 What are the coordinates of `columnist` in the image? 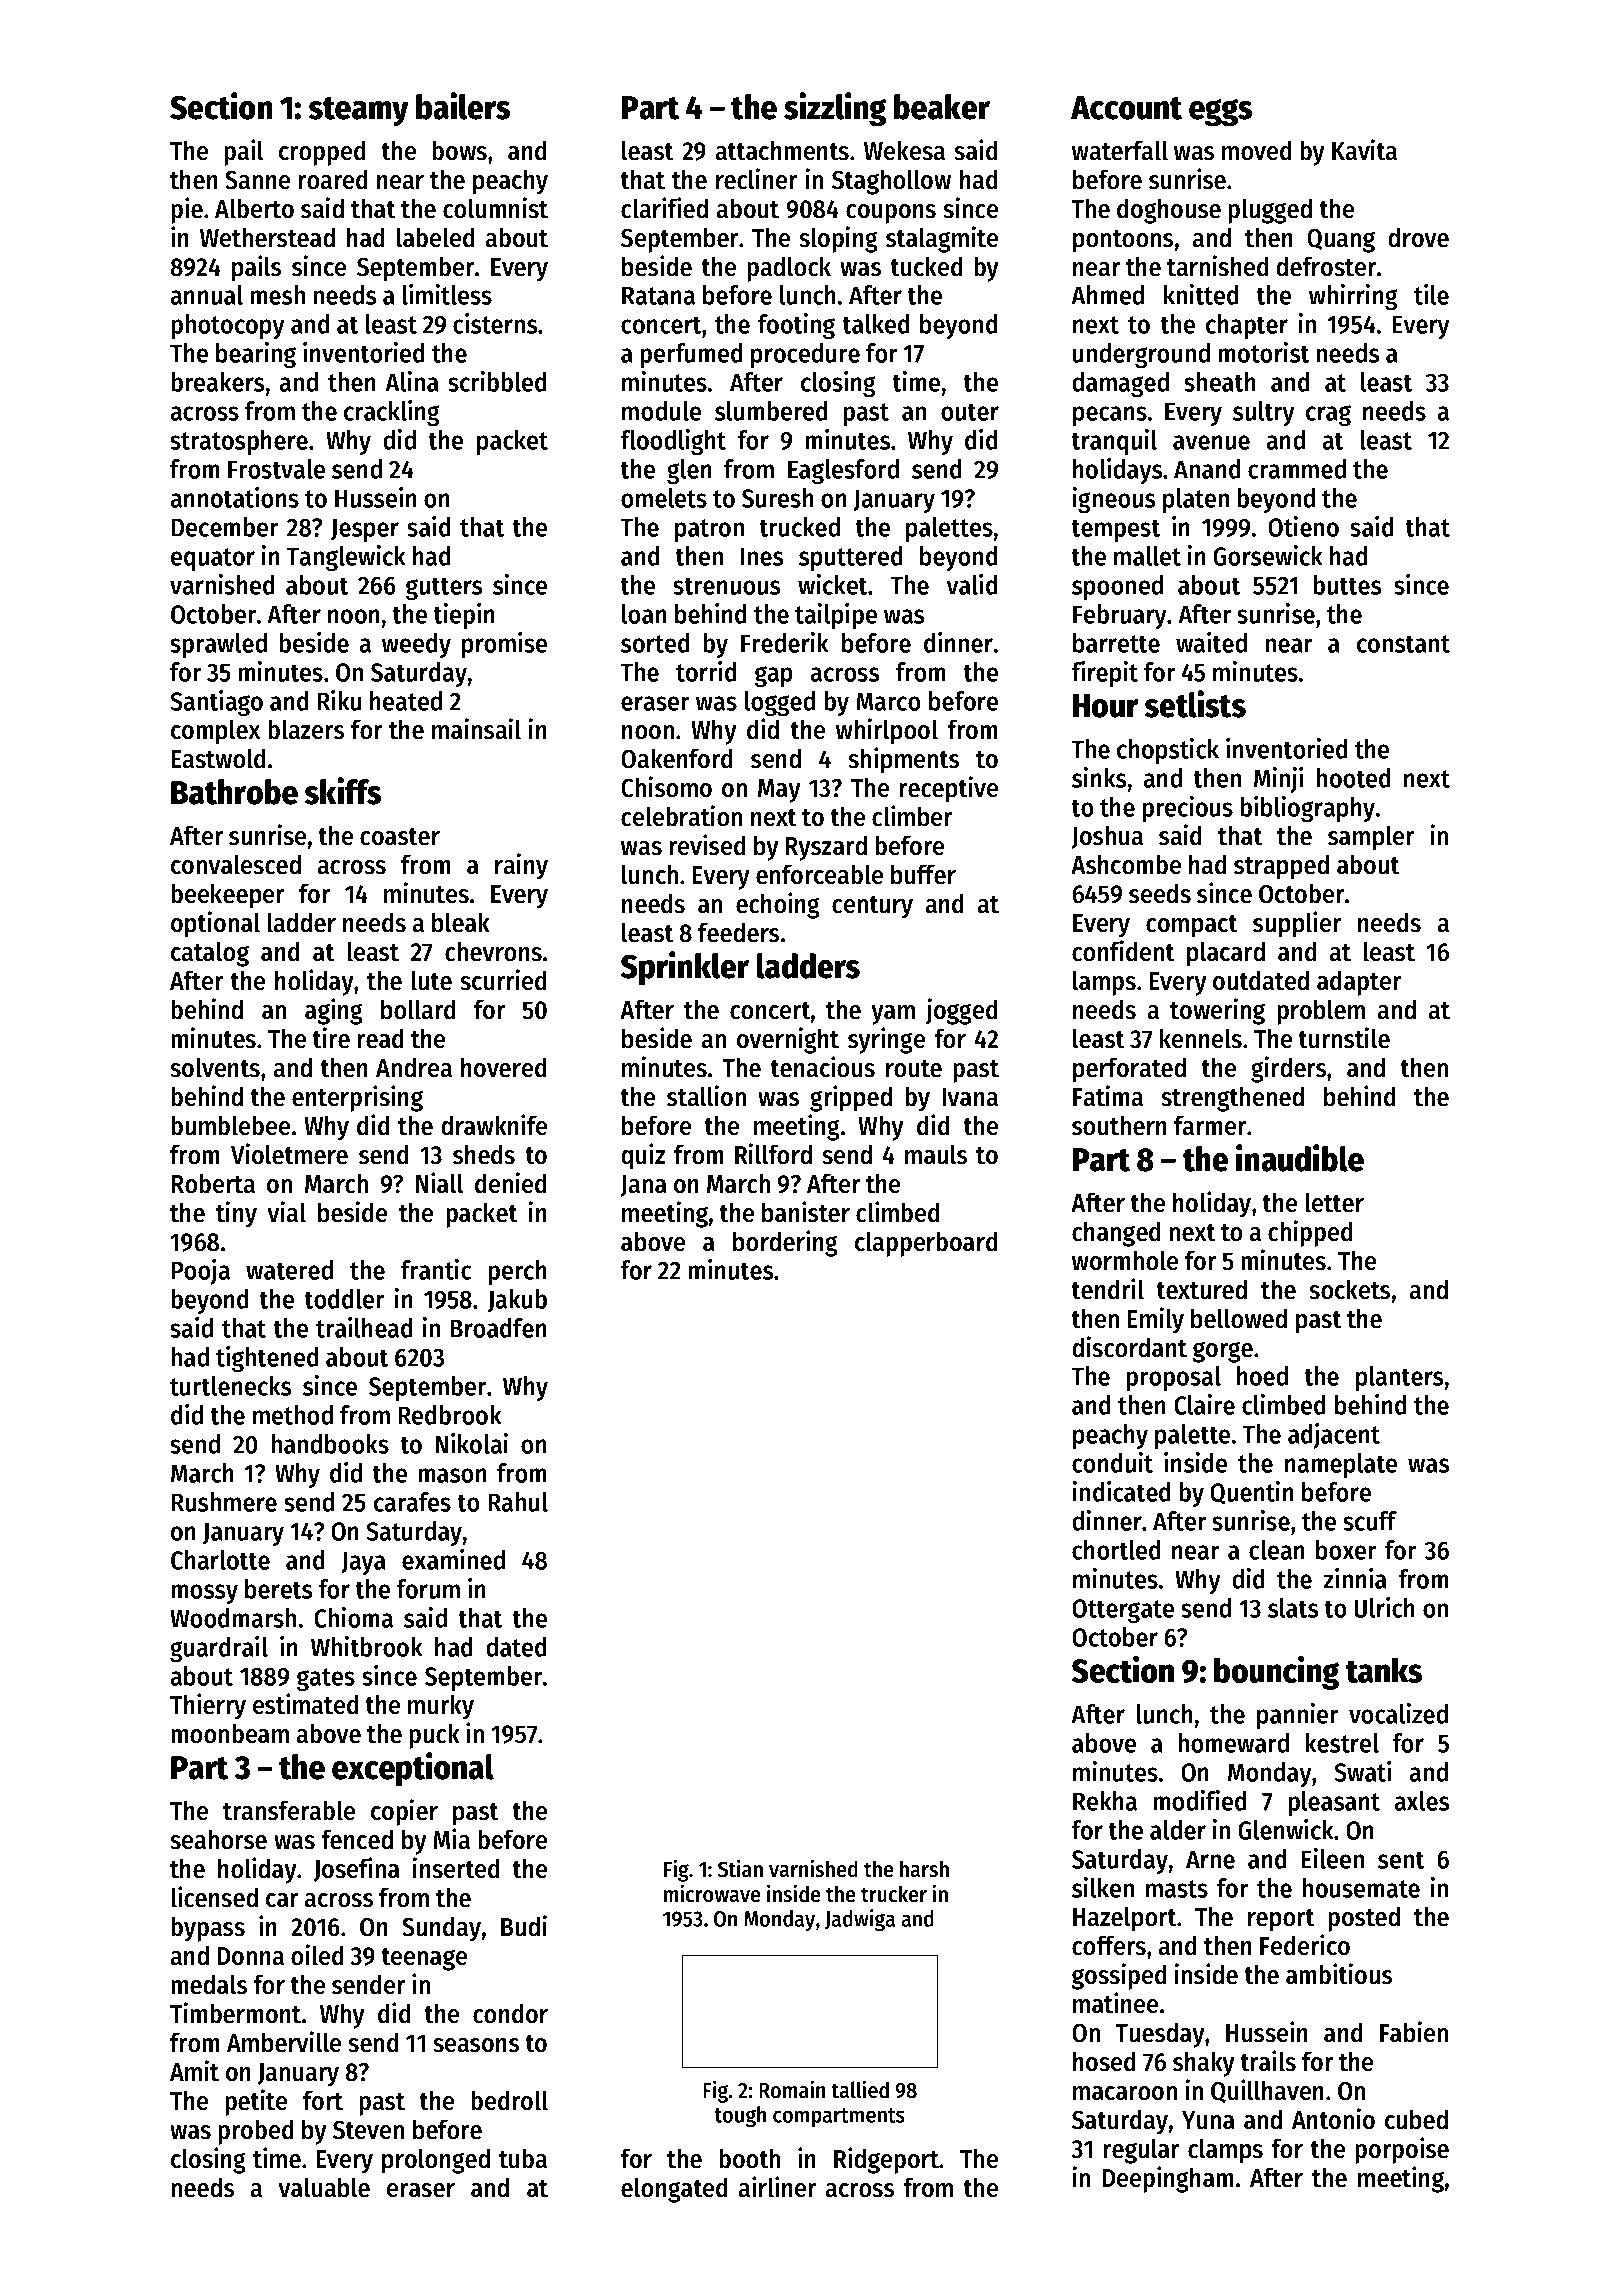 It's located at (495, 208).
